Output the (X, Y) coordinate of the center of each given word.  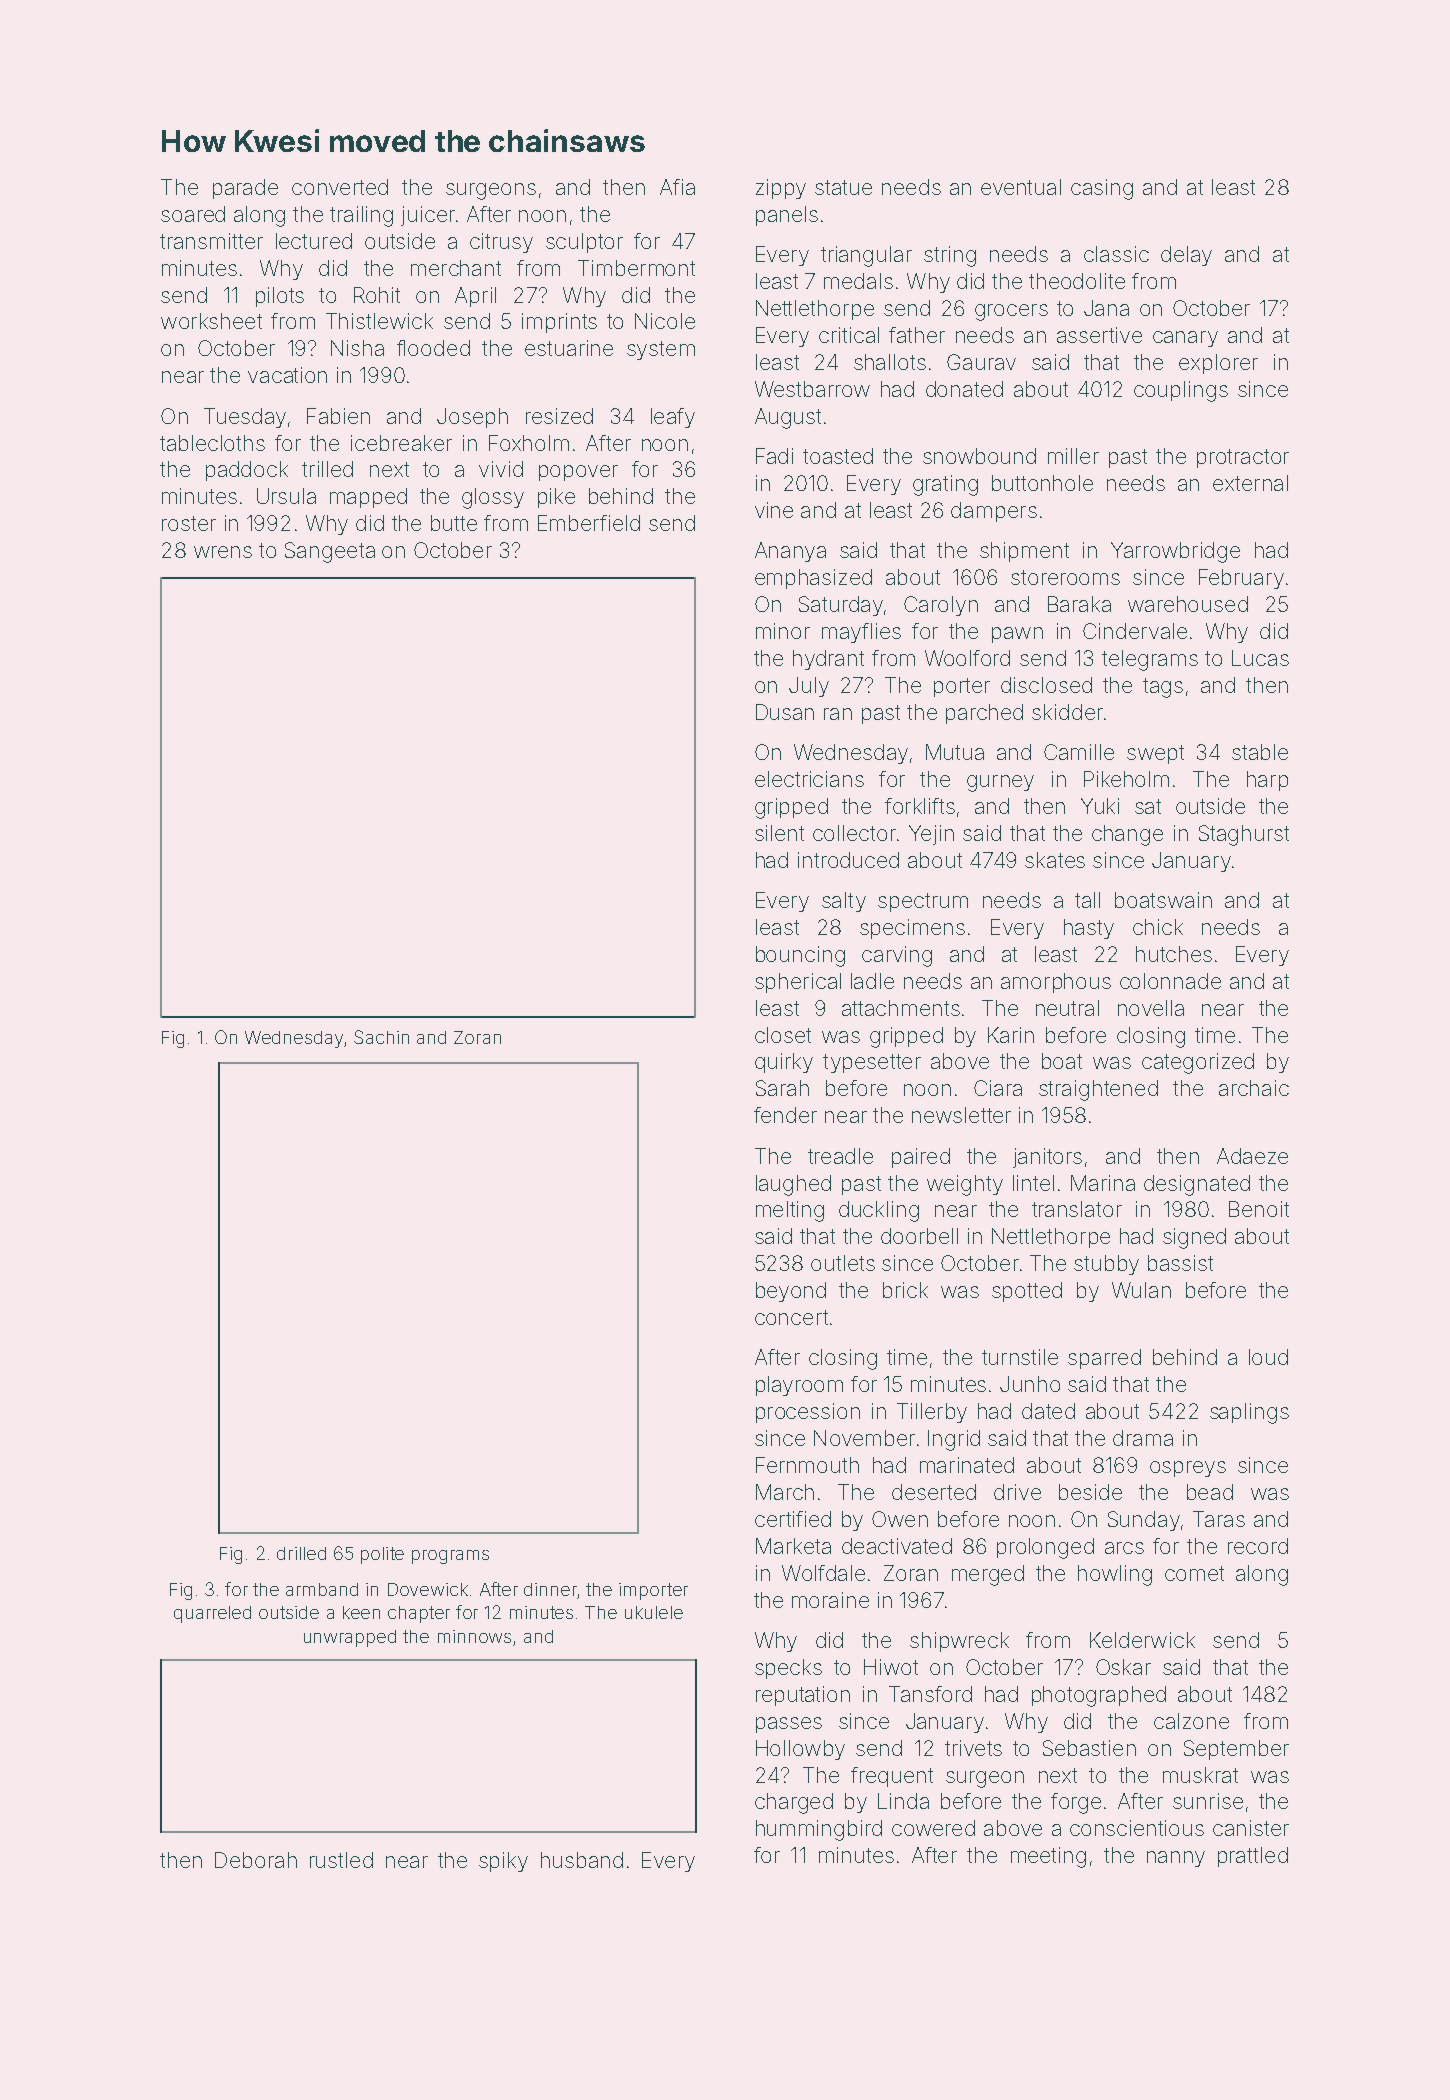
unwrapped (350, 1638)
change (1127, 835)
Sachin (381, 1037)
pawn (1017, 635)
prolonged (1045, 1548)
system (661, 350)
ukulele (654, 1612)
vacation (287, 375)
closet (783, 1035)
